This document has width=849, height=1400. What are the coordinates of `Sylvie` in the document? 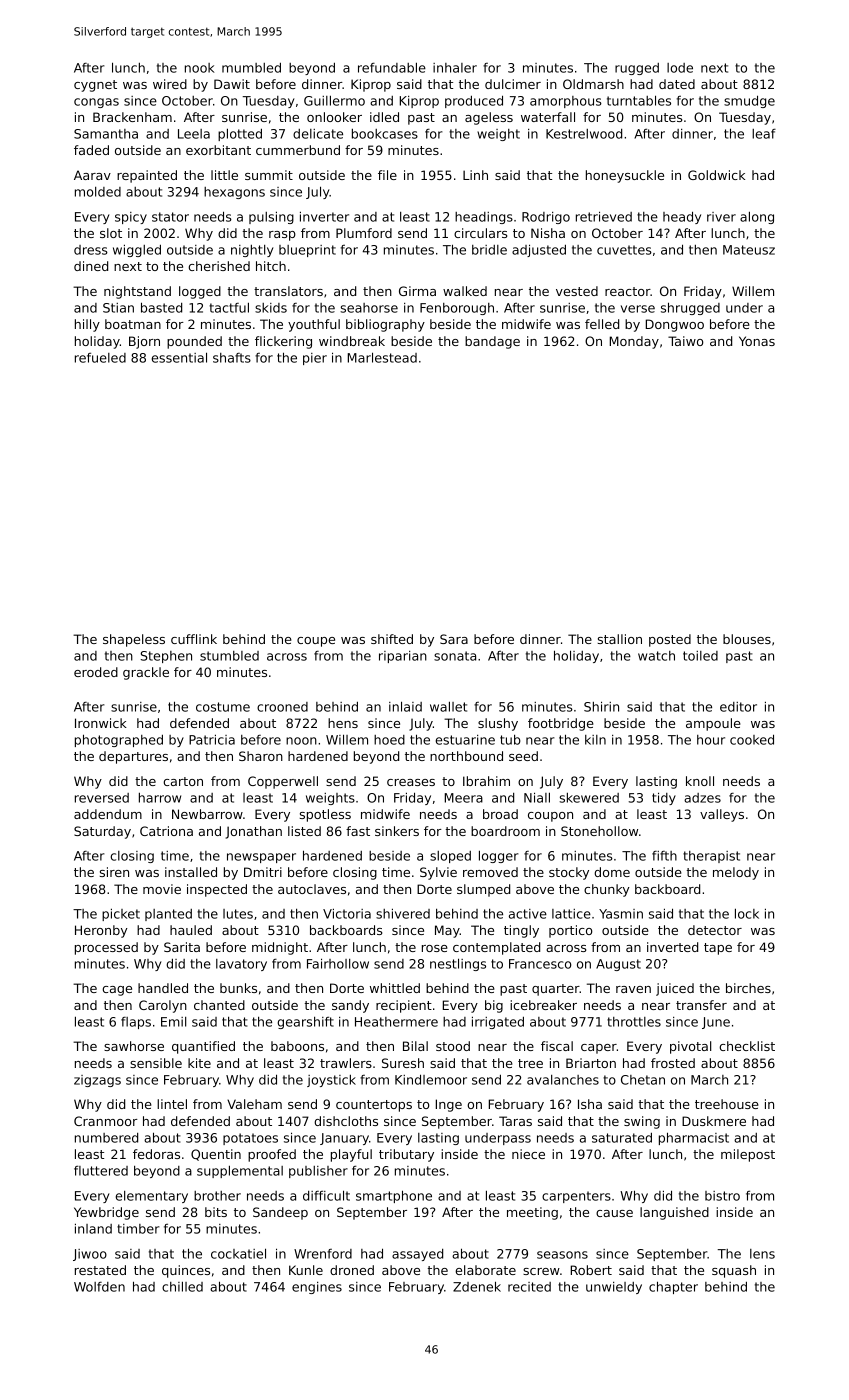 It's located at (438, 873).
